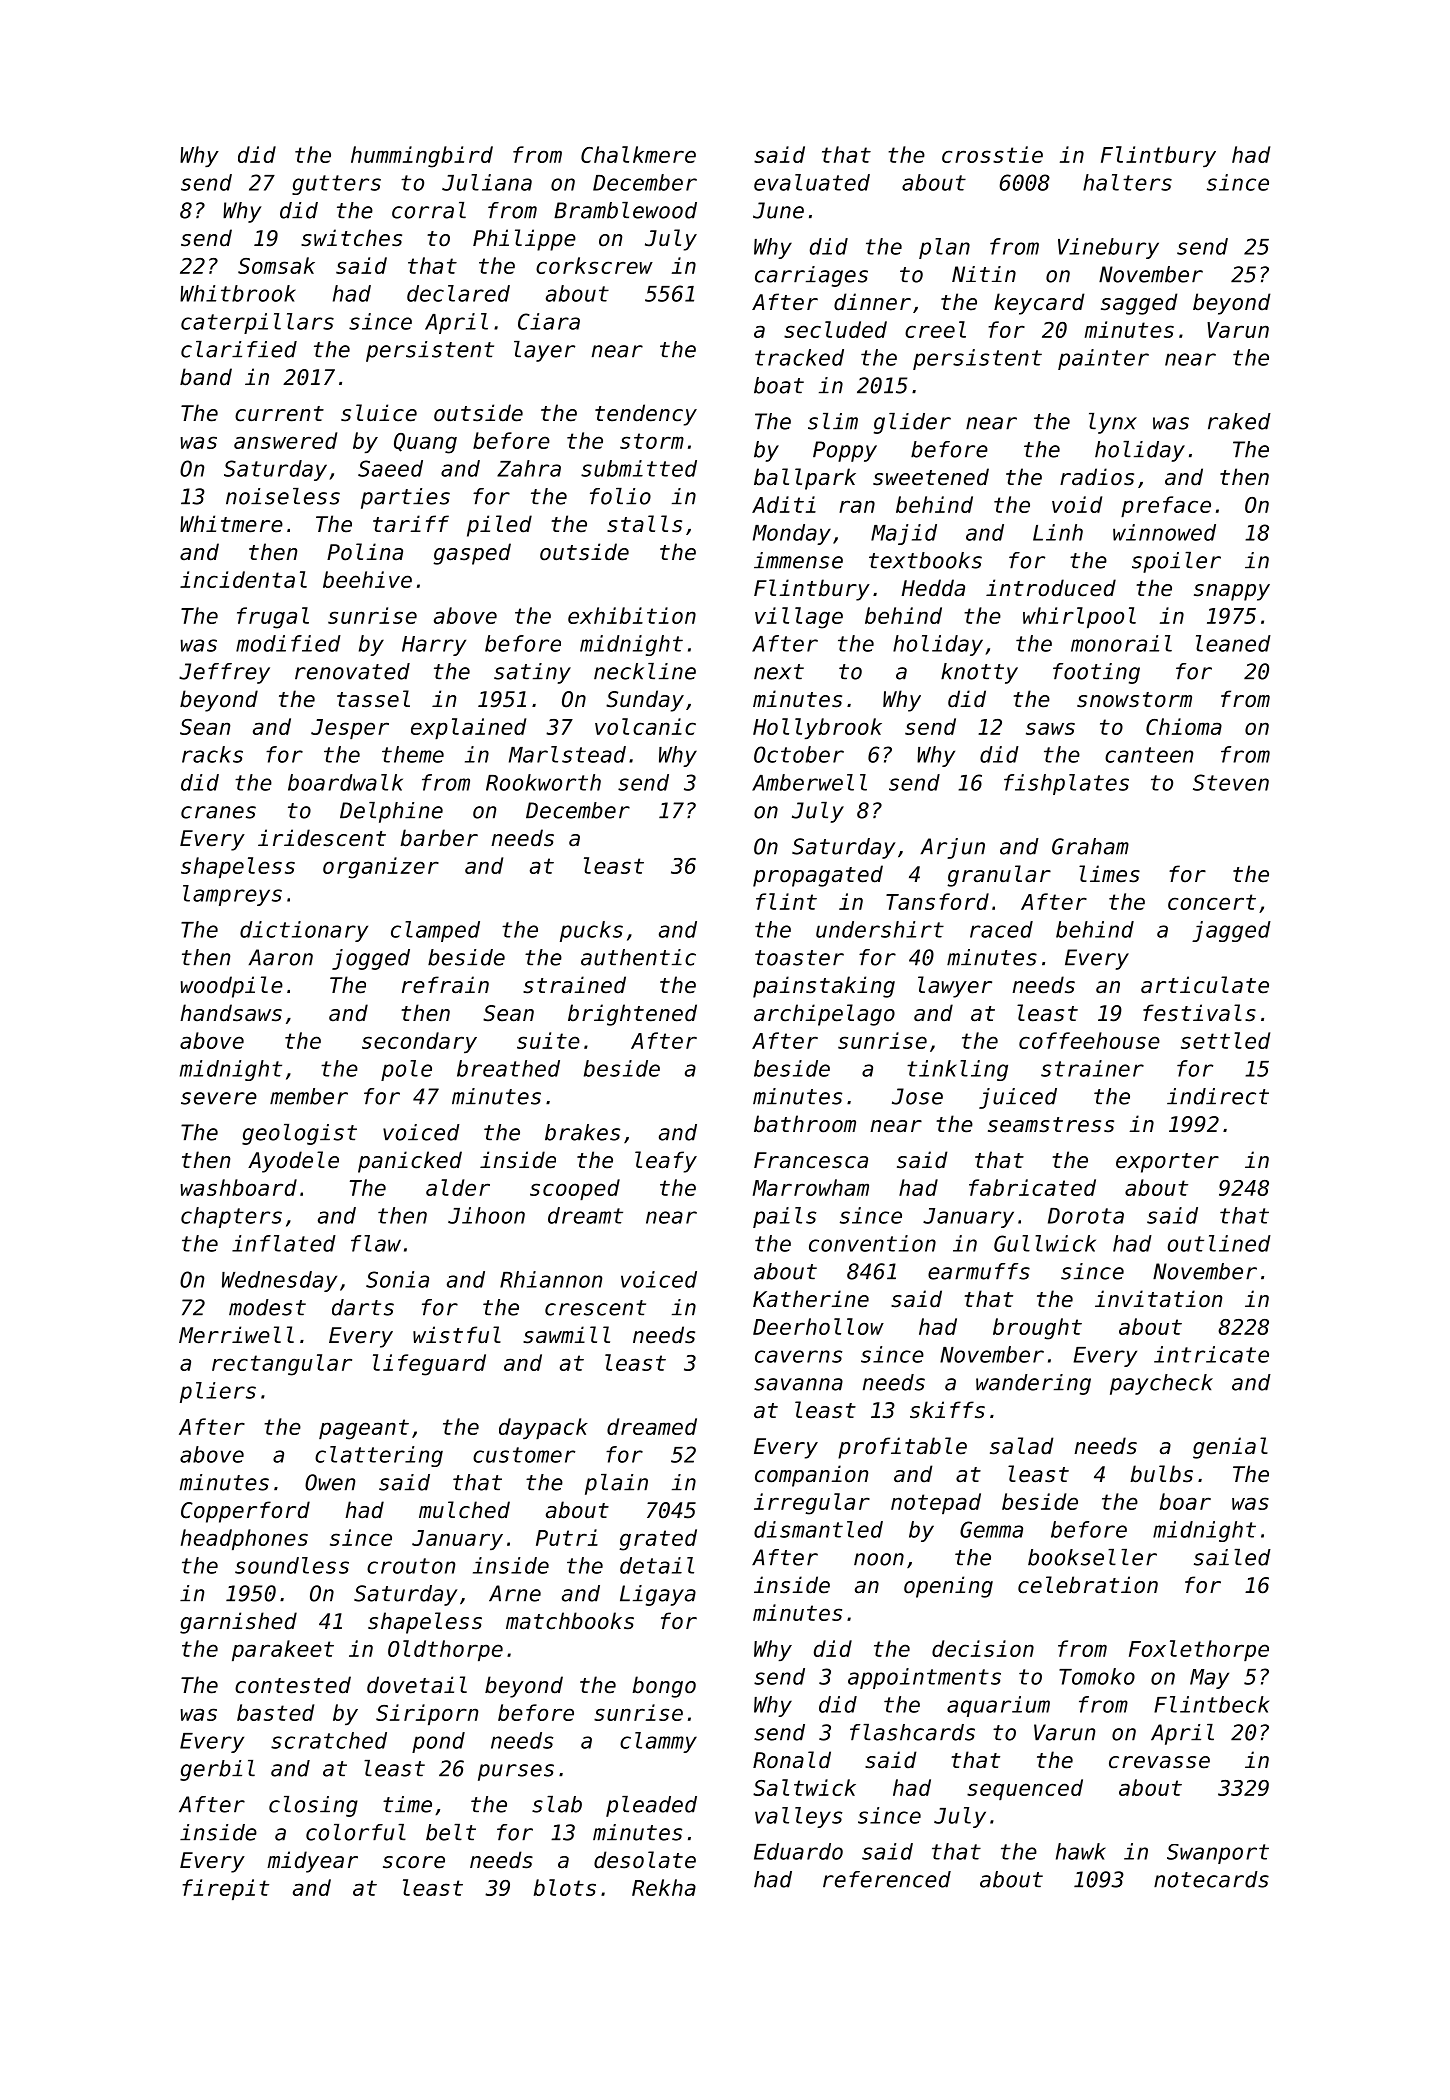  I want to click on raked, so click(1239, 421).
